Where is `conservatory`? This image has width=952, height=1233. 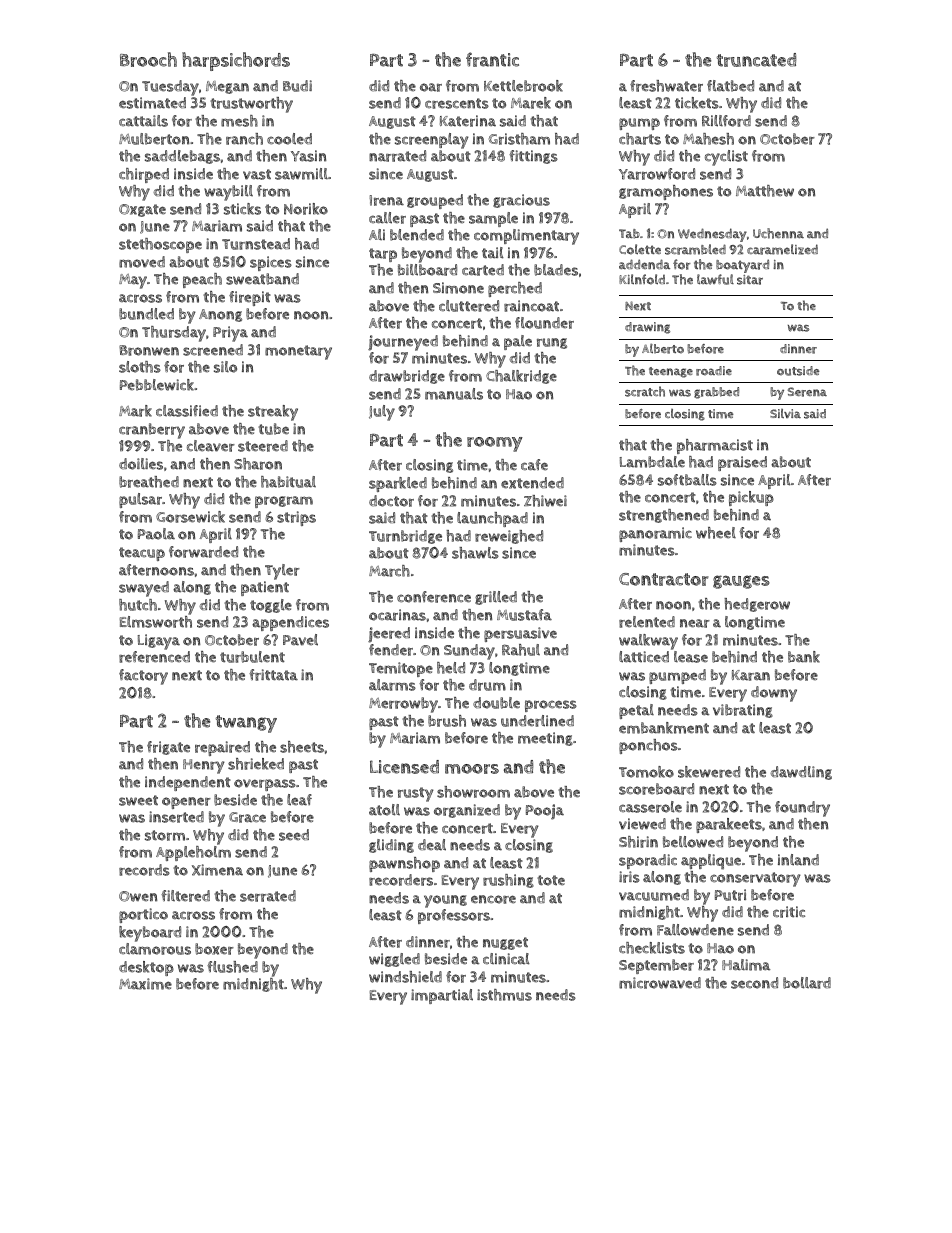 conservatory is located at coordinates (755, 879).
